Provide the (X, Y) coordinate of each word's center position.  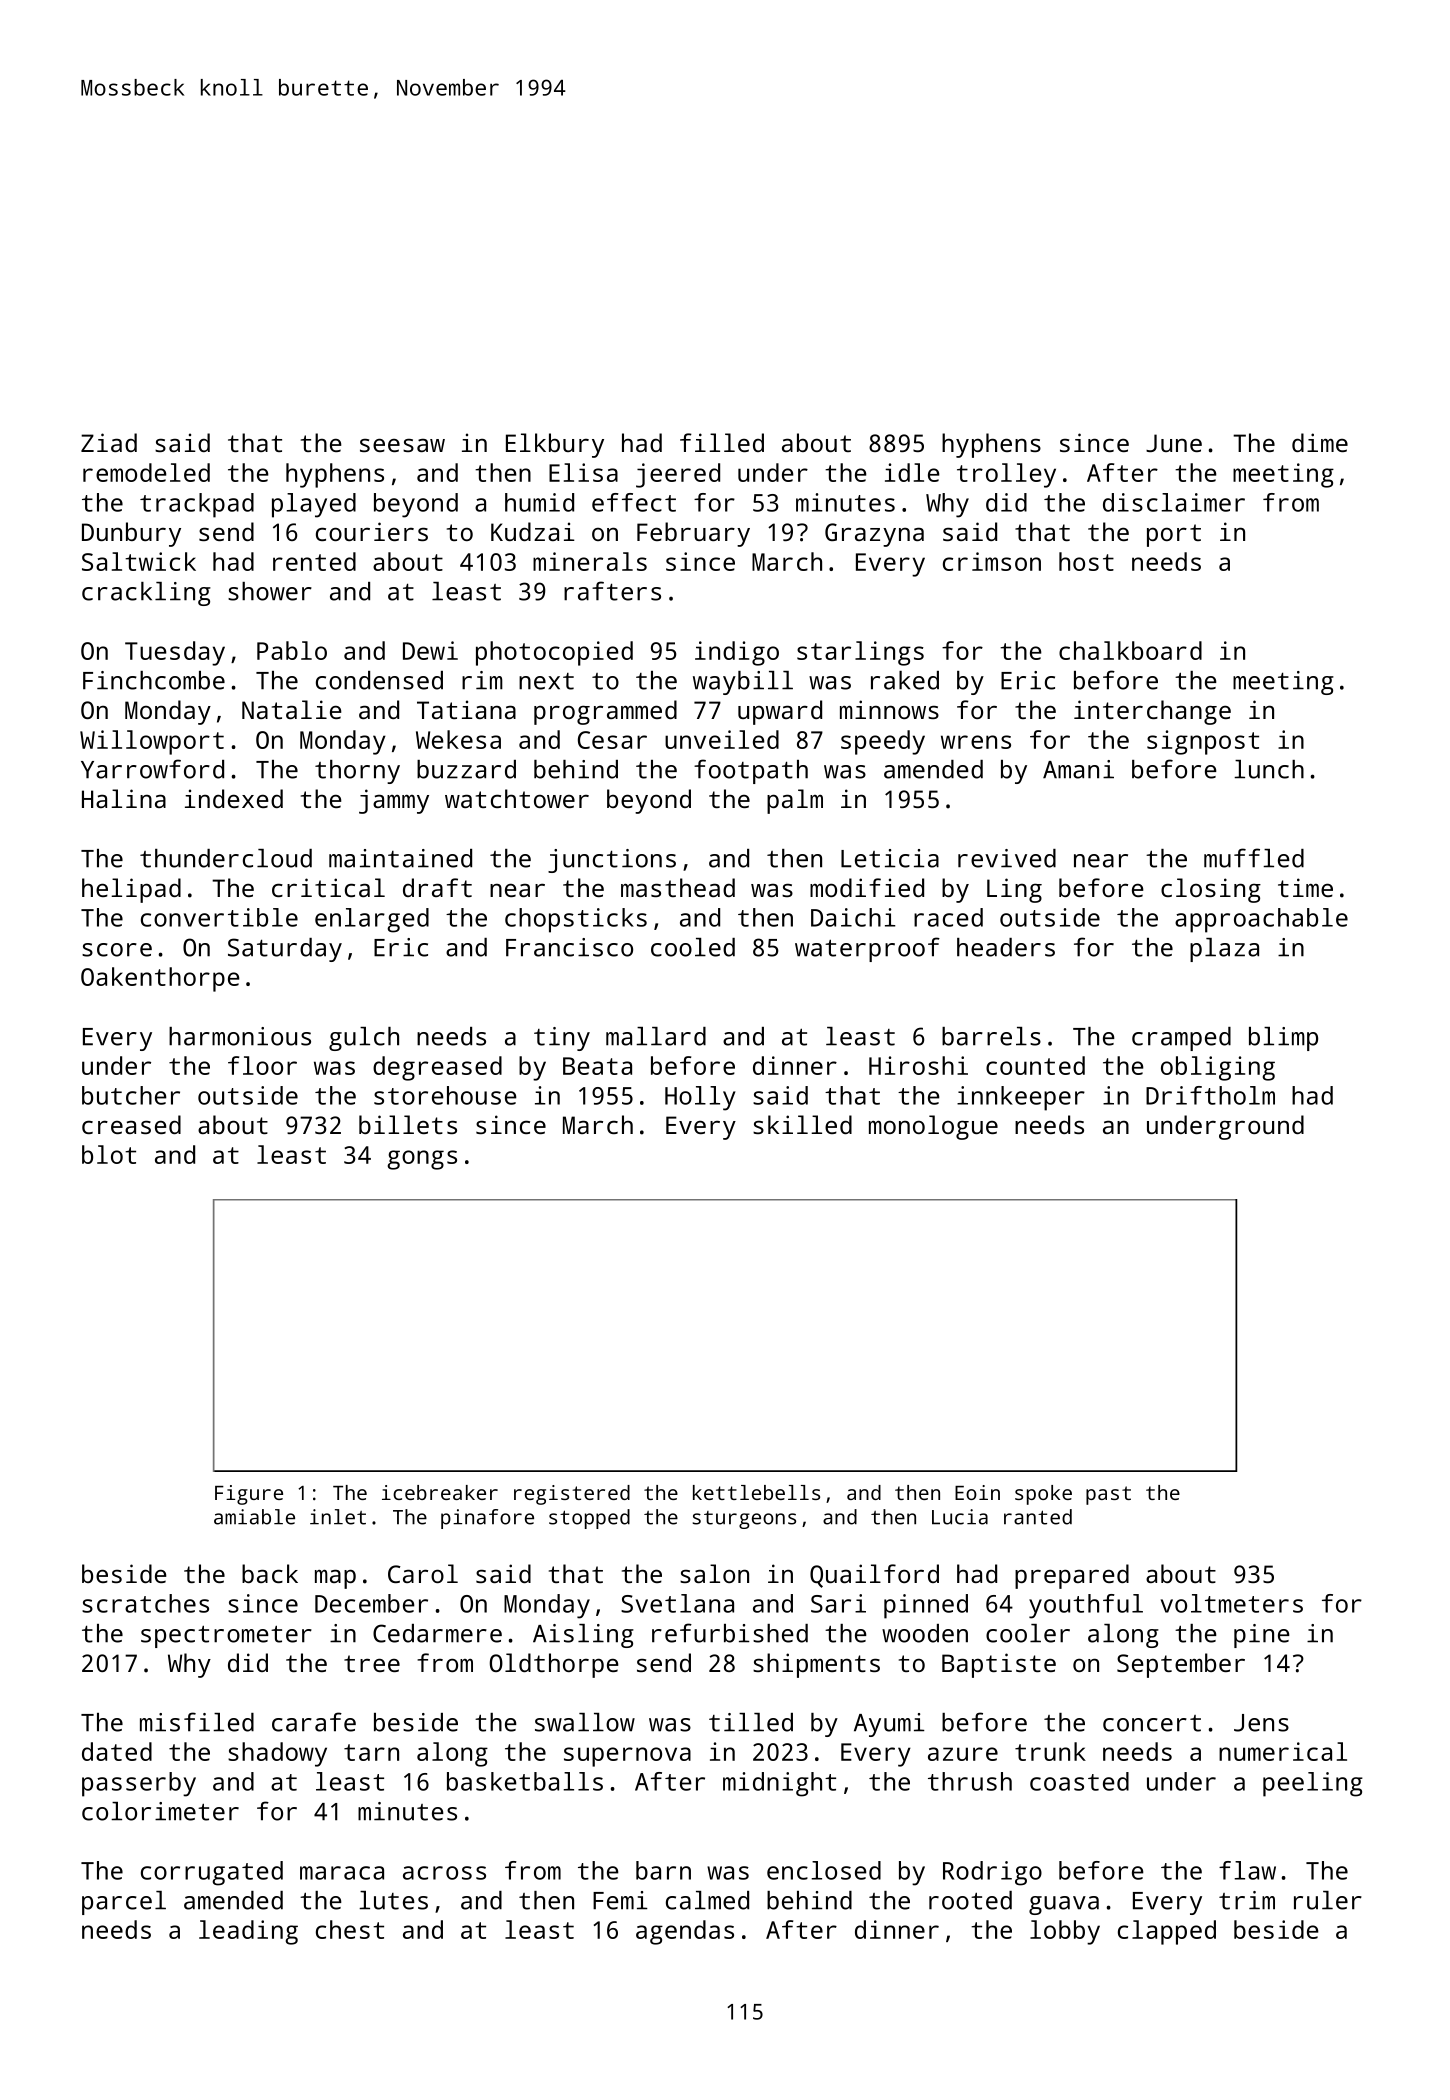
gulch (364, 1039)
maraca (342, 1873)
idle (912, 472)
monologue (933, 1127)
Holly (700, 1098)
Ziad (109, 442)
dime (1320, 442)
